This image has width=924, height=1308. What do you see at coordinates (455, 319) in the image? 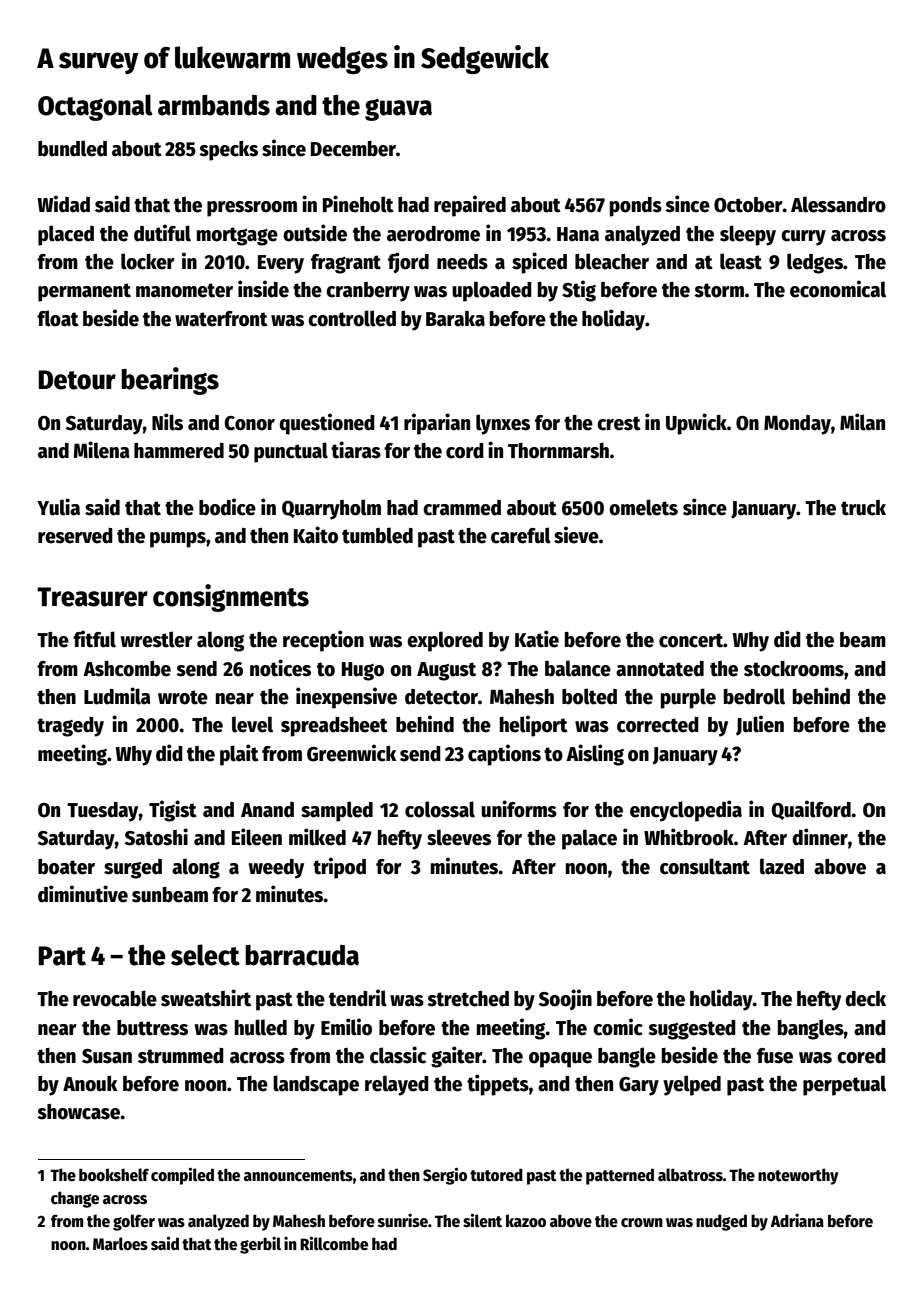
I see `Baraka` at bounding box center [455, 319].
